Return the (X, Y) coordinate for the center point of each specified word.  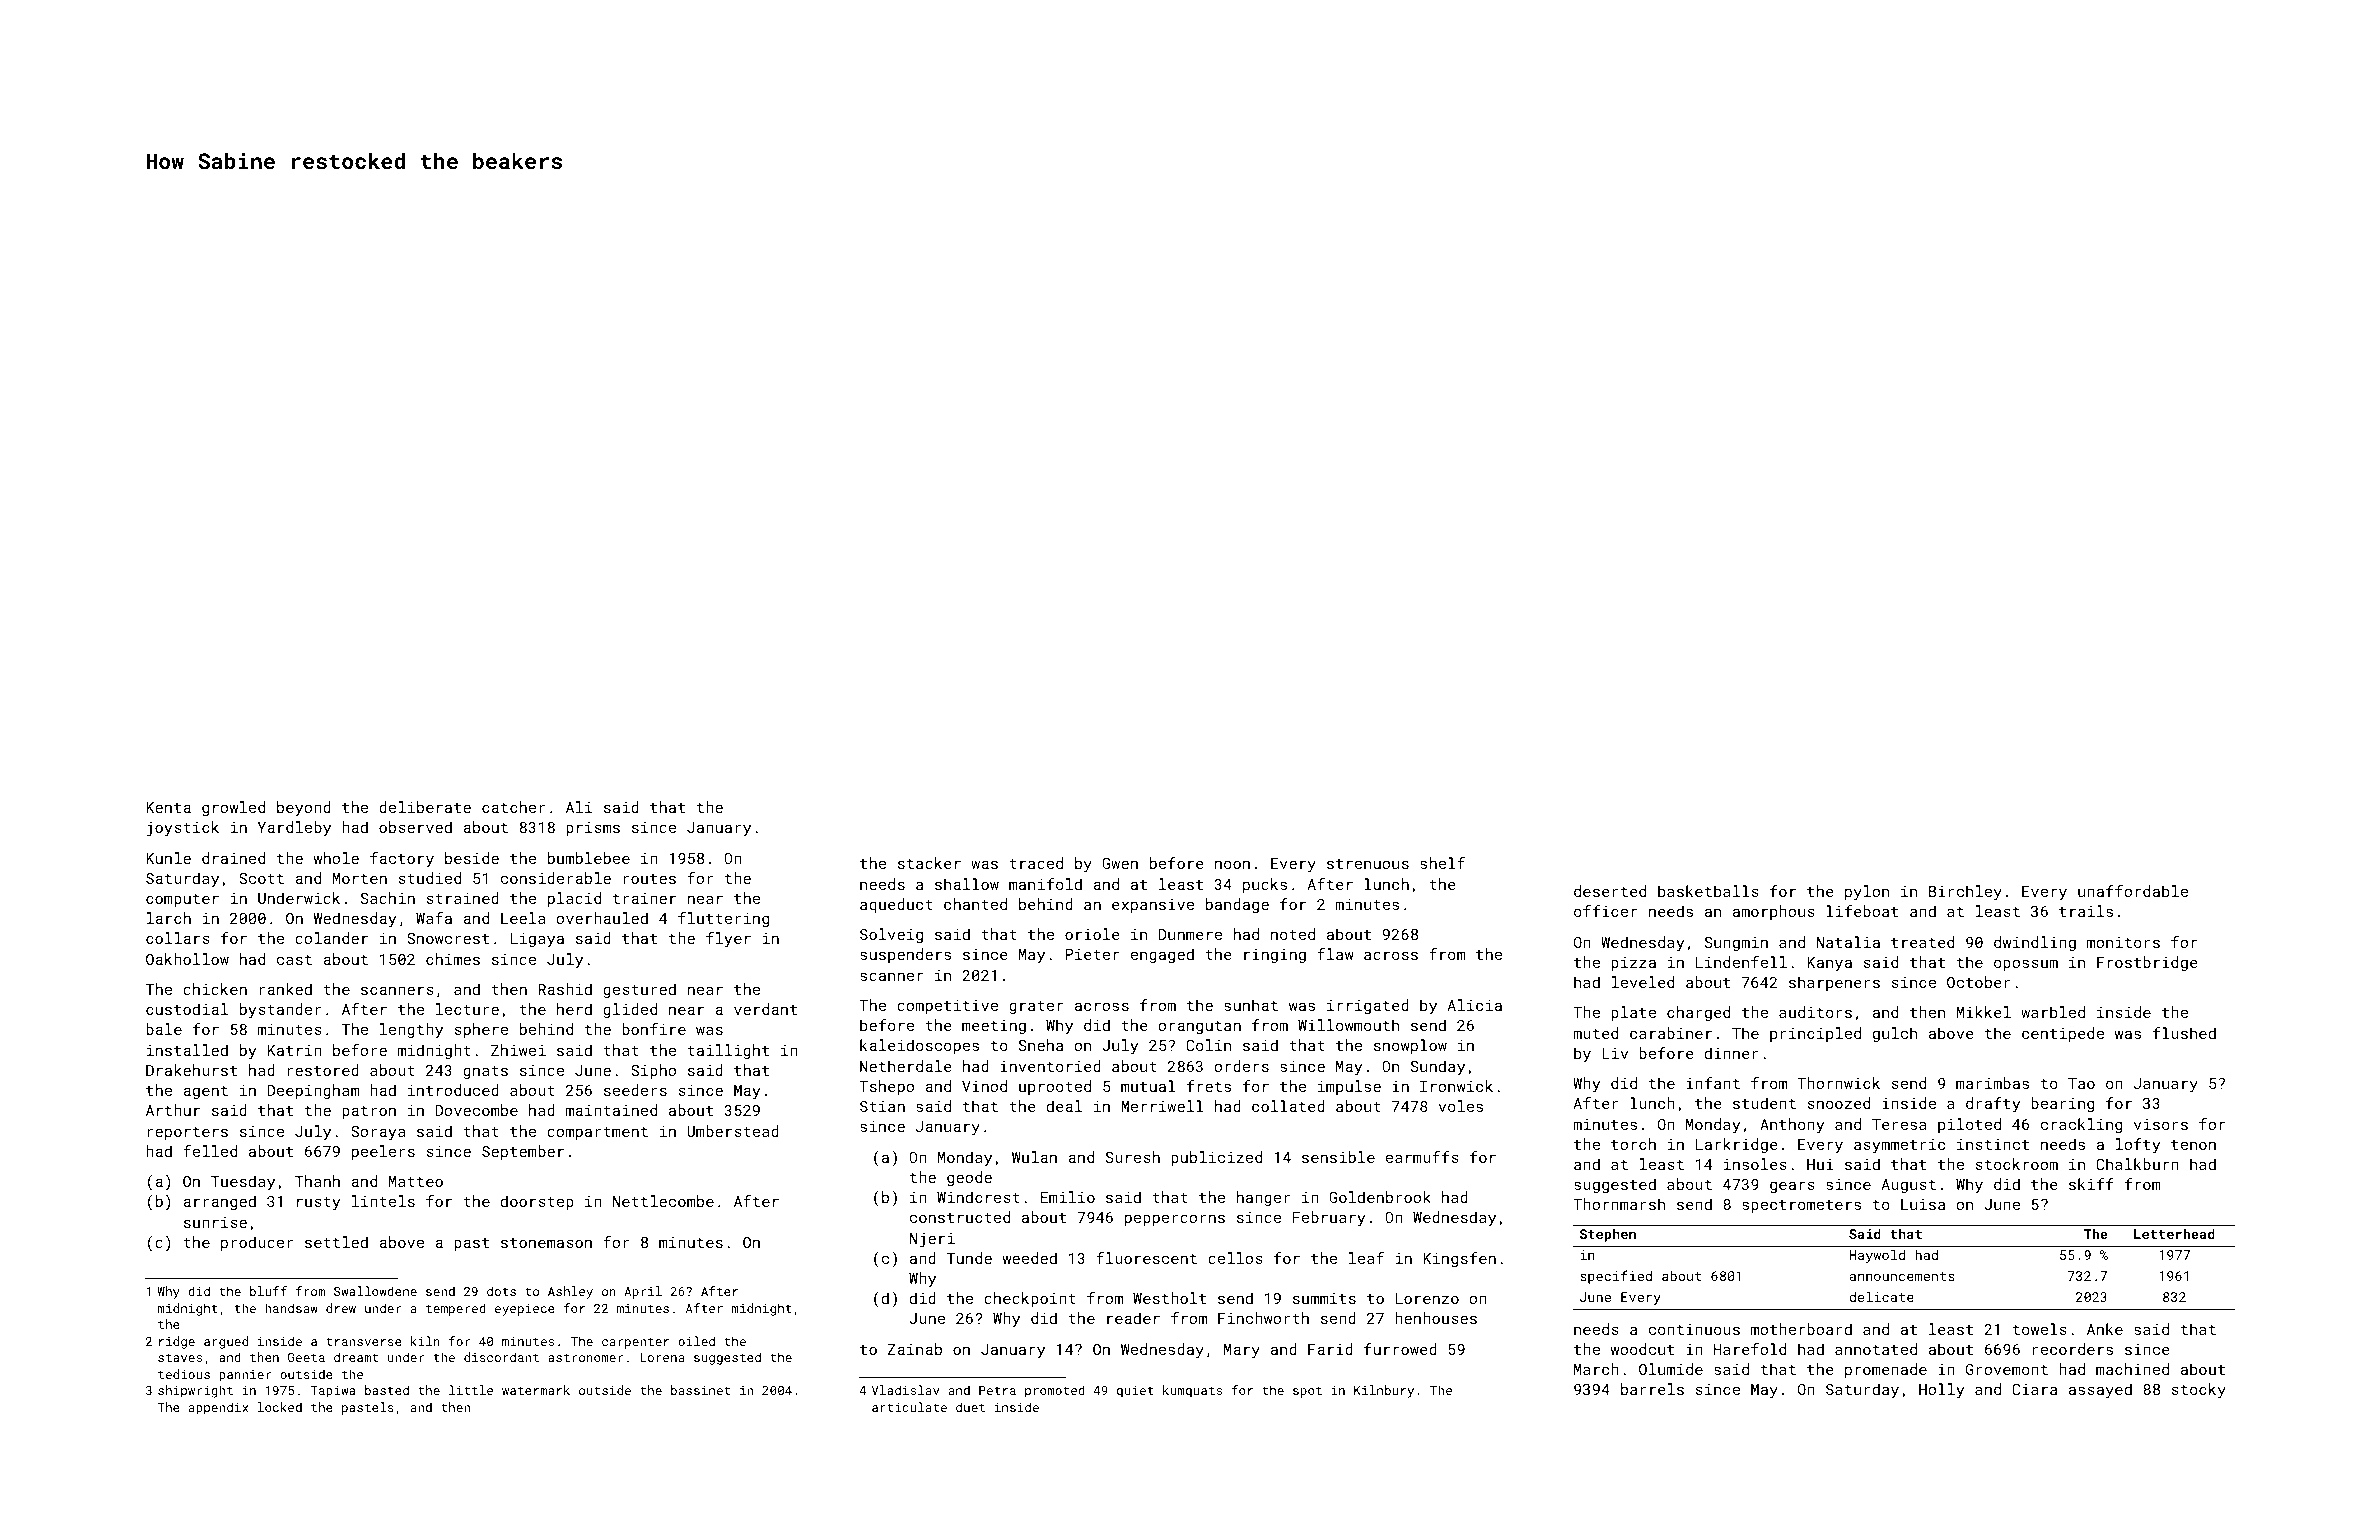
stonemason (546, 1243)
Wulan (1034, 1157)
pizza (1633, 964)
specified (1616, 1277)
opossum (2026, 965)
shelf (1442, 863)
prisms (593, 829)
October (1979, 982)
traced (1036, 863)
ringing (1275, 956)
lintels (383, 1201)
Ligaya (537, 940)
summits (1324, 1298)
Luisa (1923, 1204)
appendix (218, 1408)
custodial (187, 1009)
